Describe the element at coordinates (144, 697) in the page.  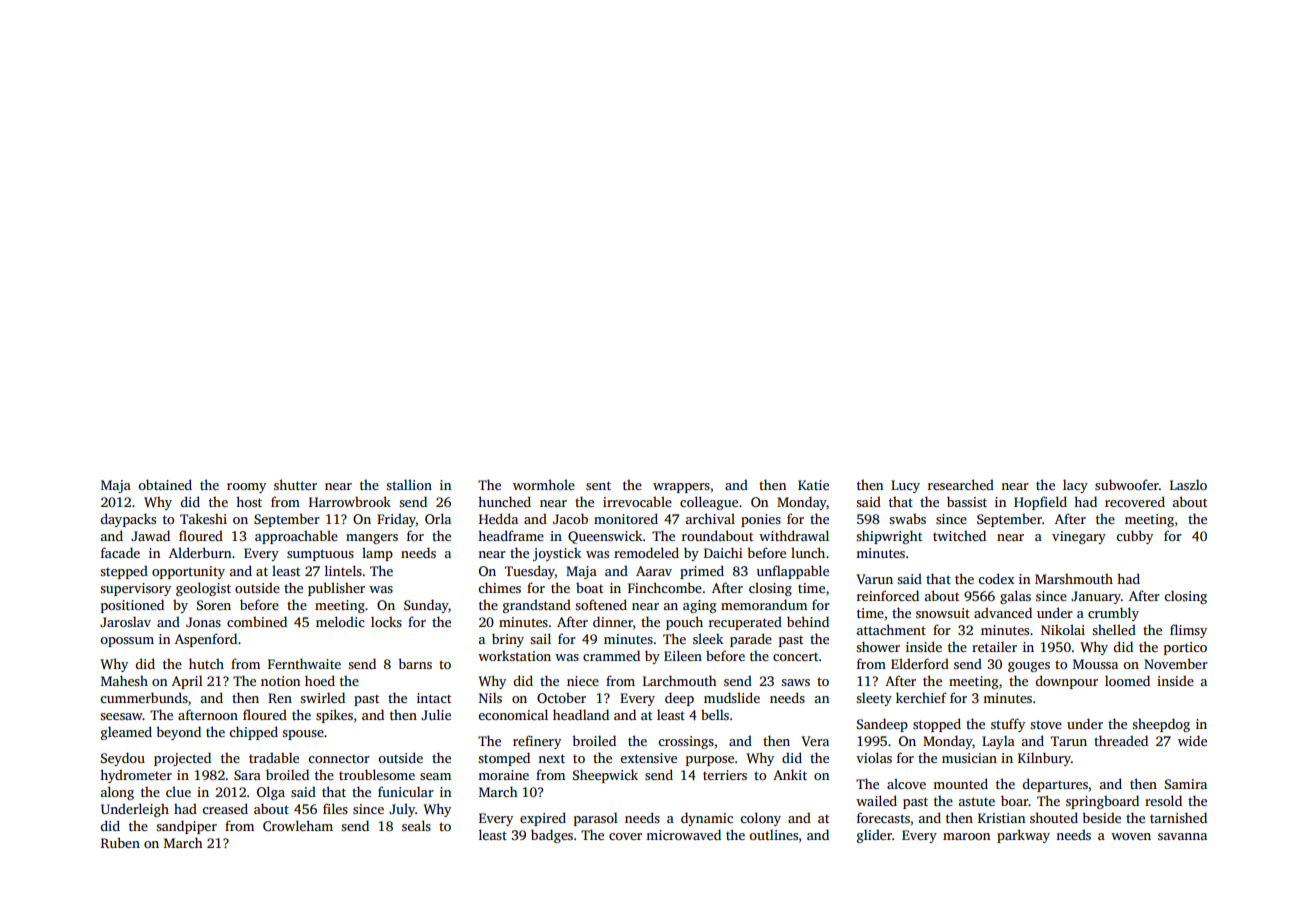
I see `cummerbunds` at that location.
